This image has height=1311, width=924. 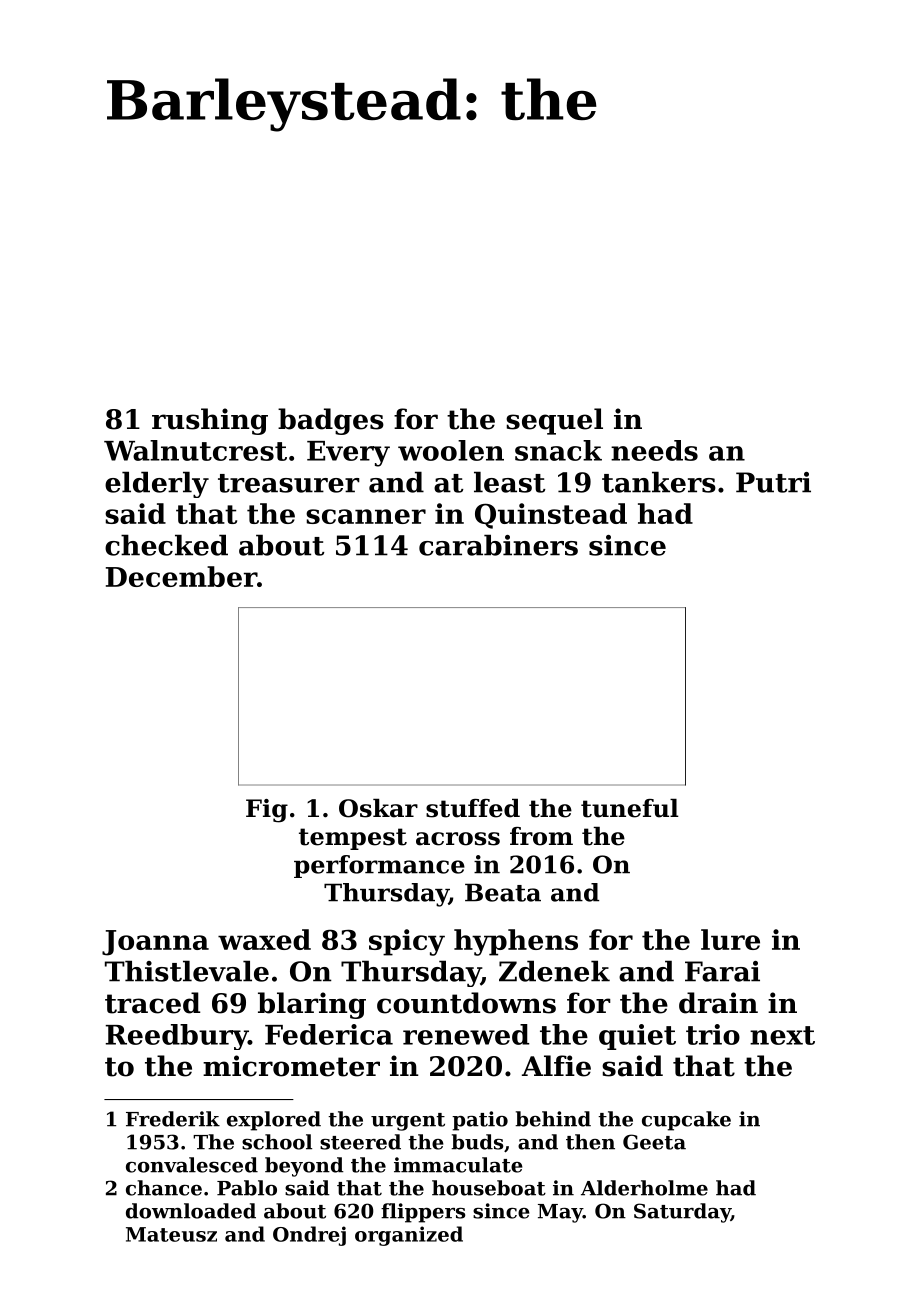 What do you see at coordinates (451, 450) in the image?
I see `woolen` at bounding box center [451, 450].
